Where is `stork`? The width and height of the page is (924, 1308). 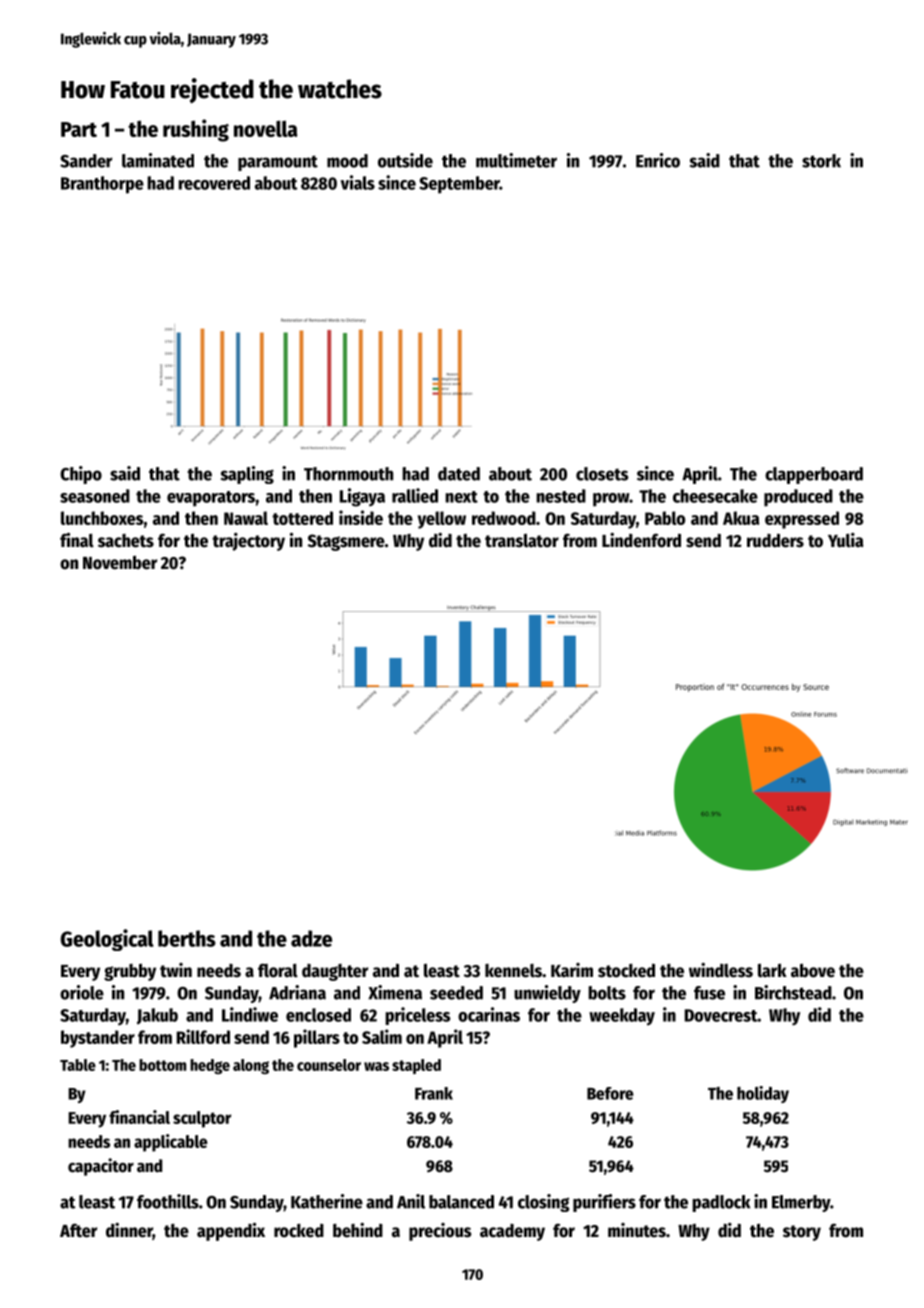 stork is located at coordinates (821, 161).
